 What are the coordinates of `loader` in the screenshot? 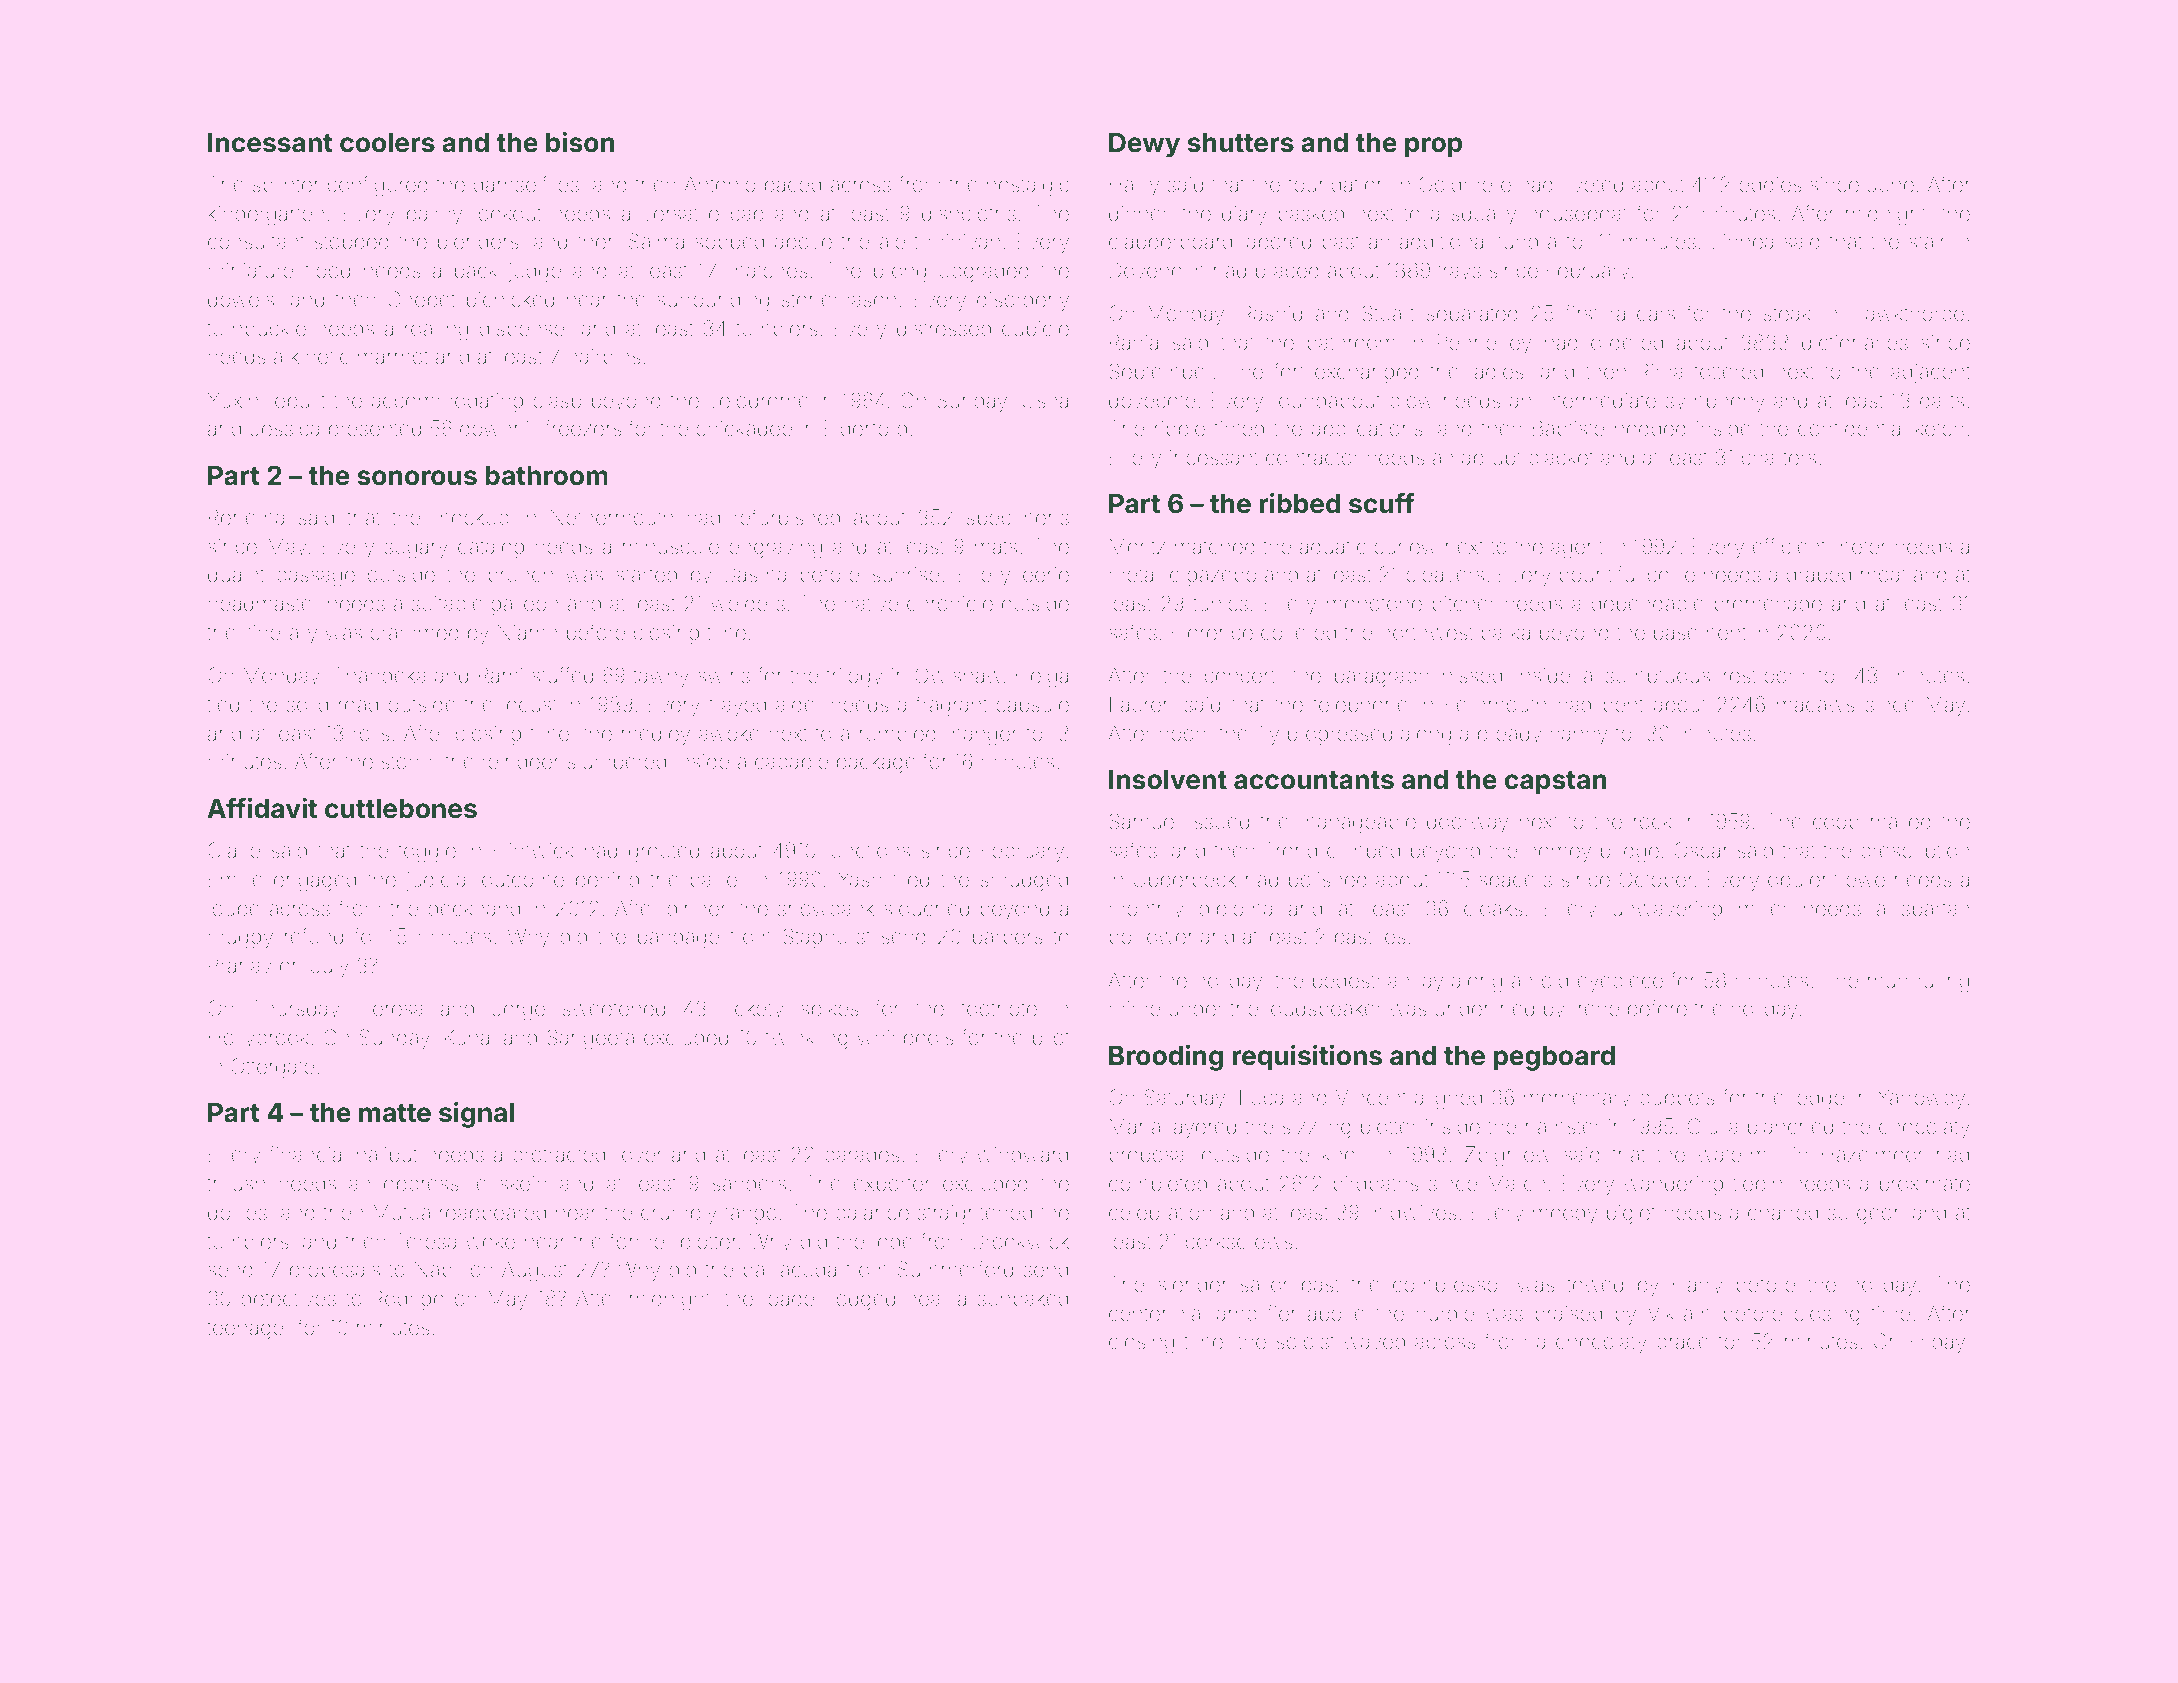 It's located at (793, 1298).
